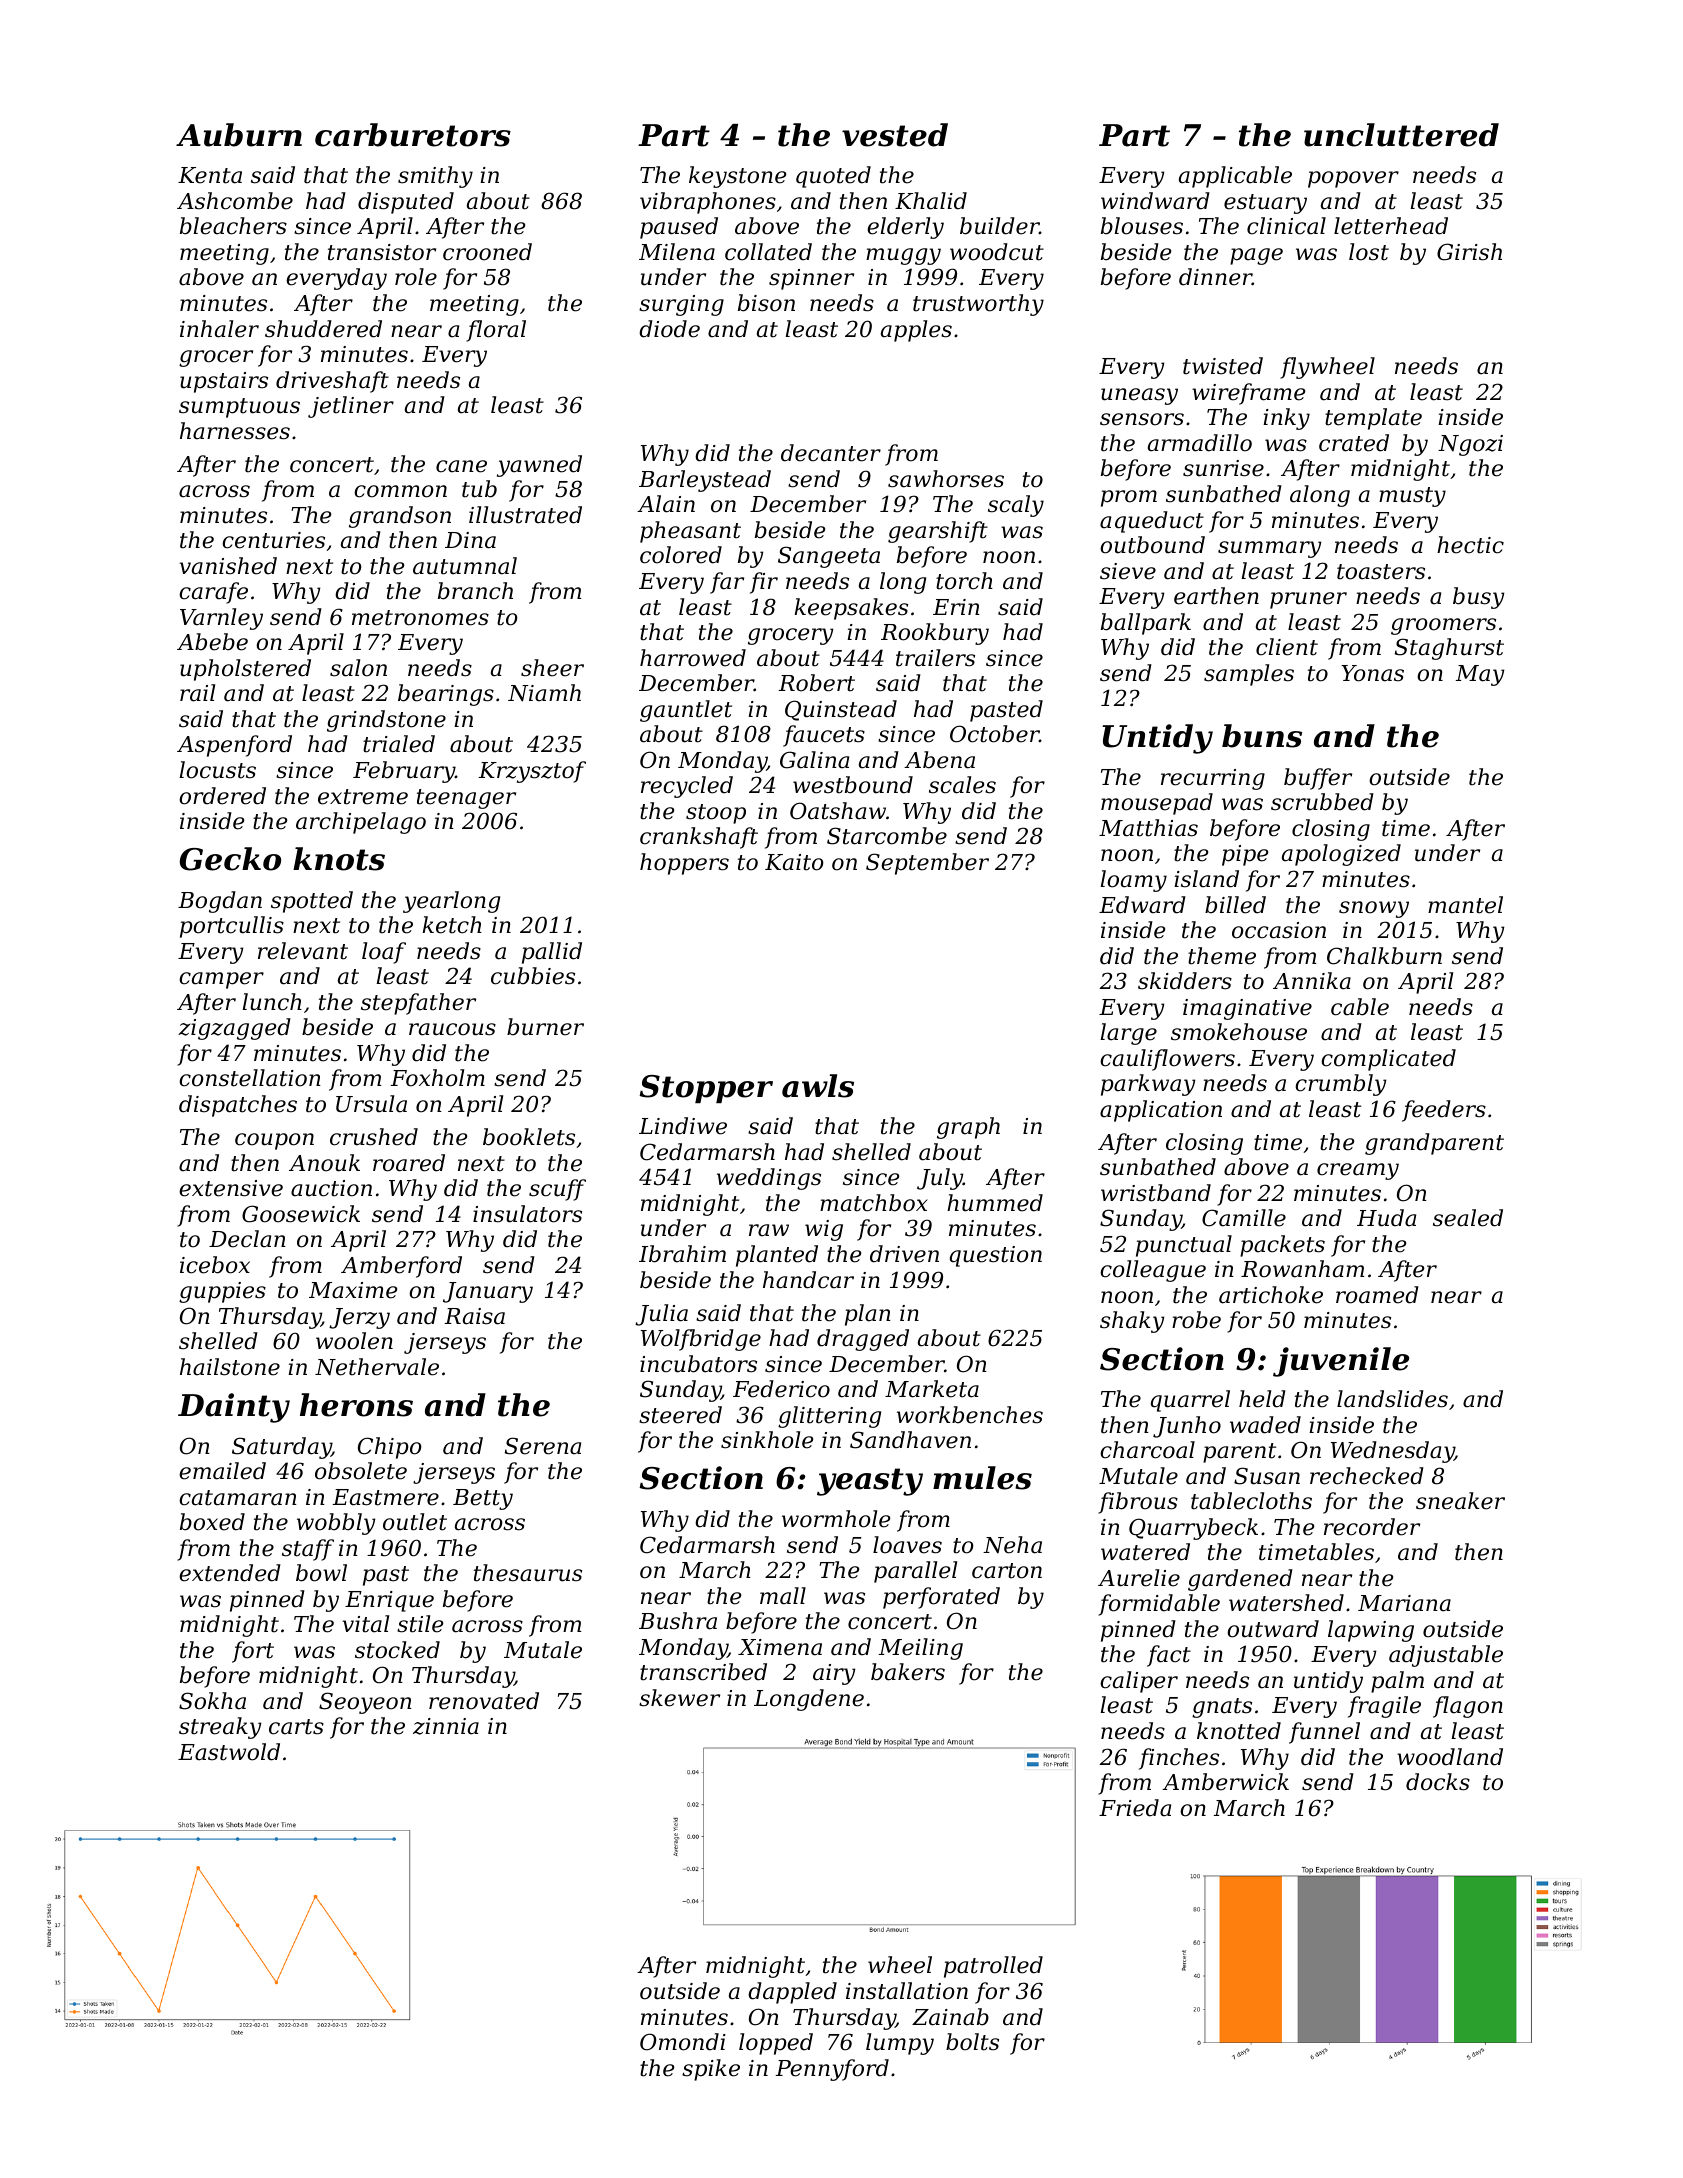 The width and height of the screenshot is (1683, 2178). Describe the element at coordinates (832, 2070) in the screenshot. I see `Pennyford` at that location.
